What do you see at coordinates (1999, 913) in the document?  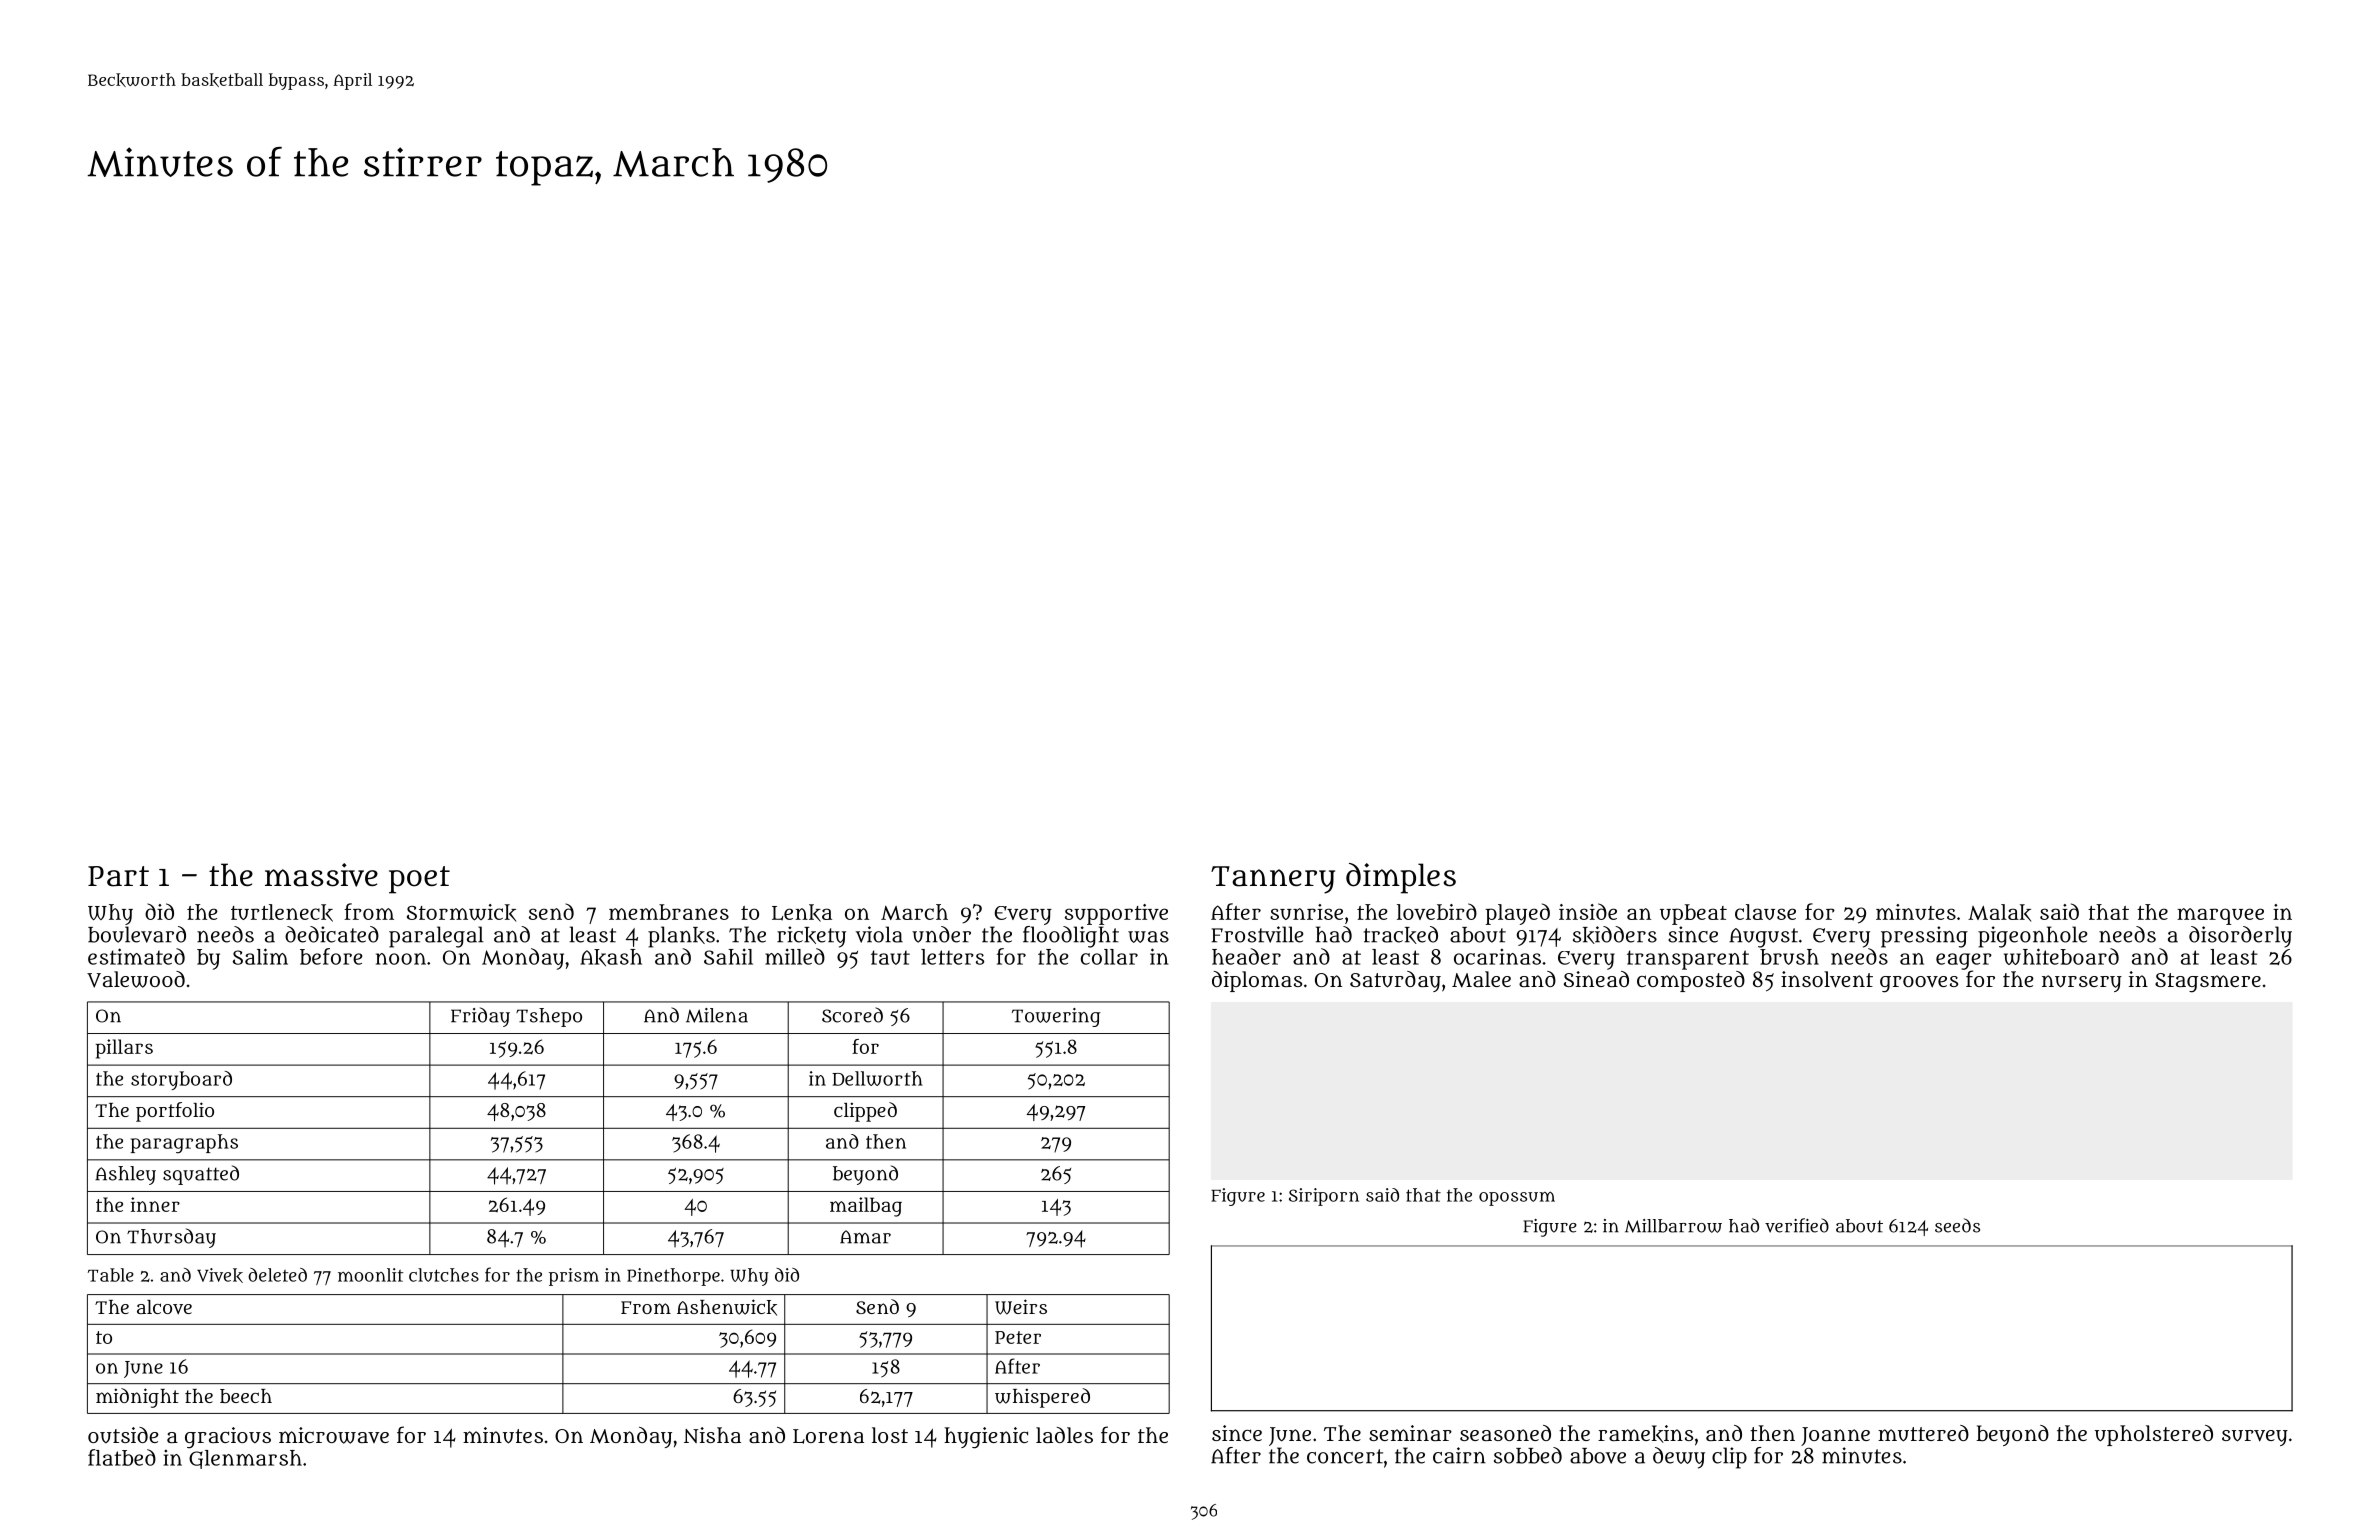 I see `Malak` at bounding box center [1999, 913].
